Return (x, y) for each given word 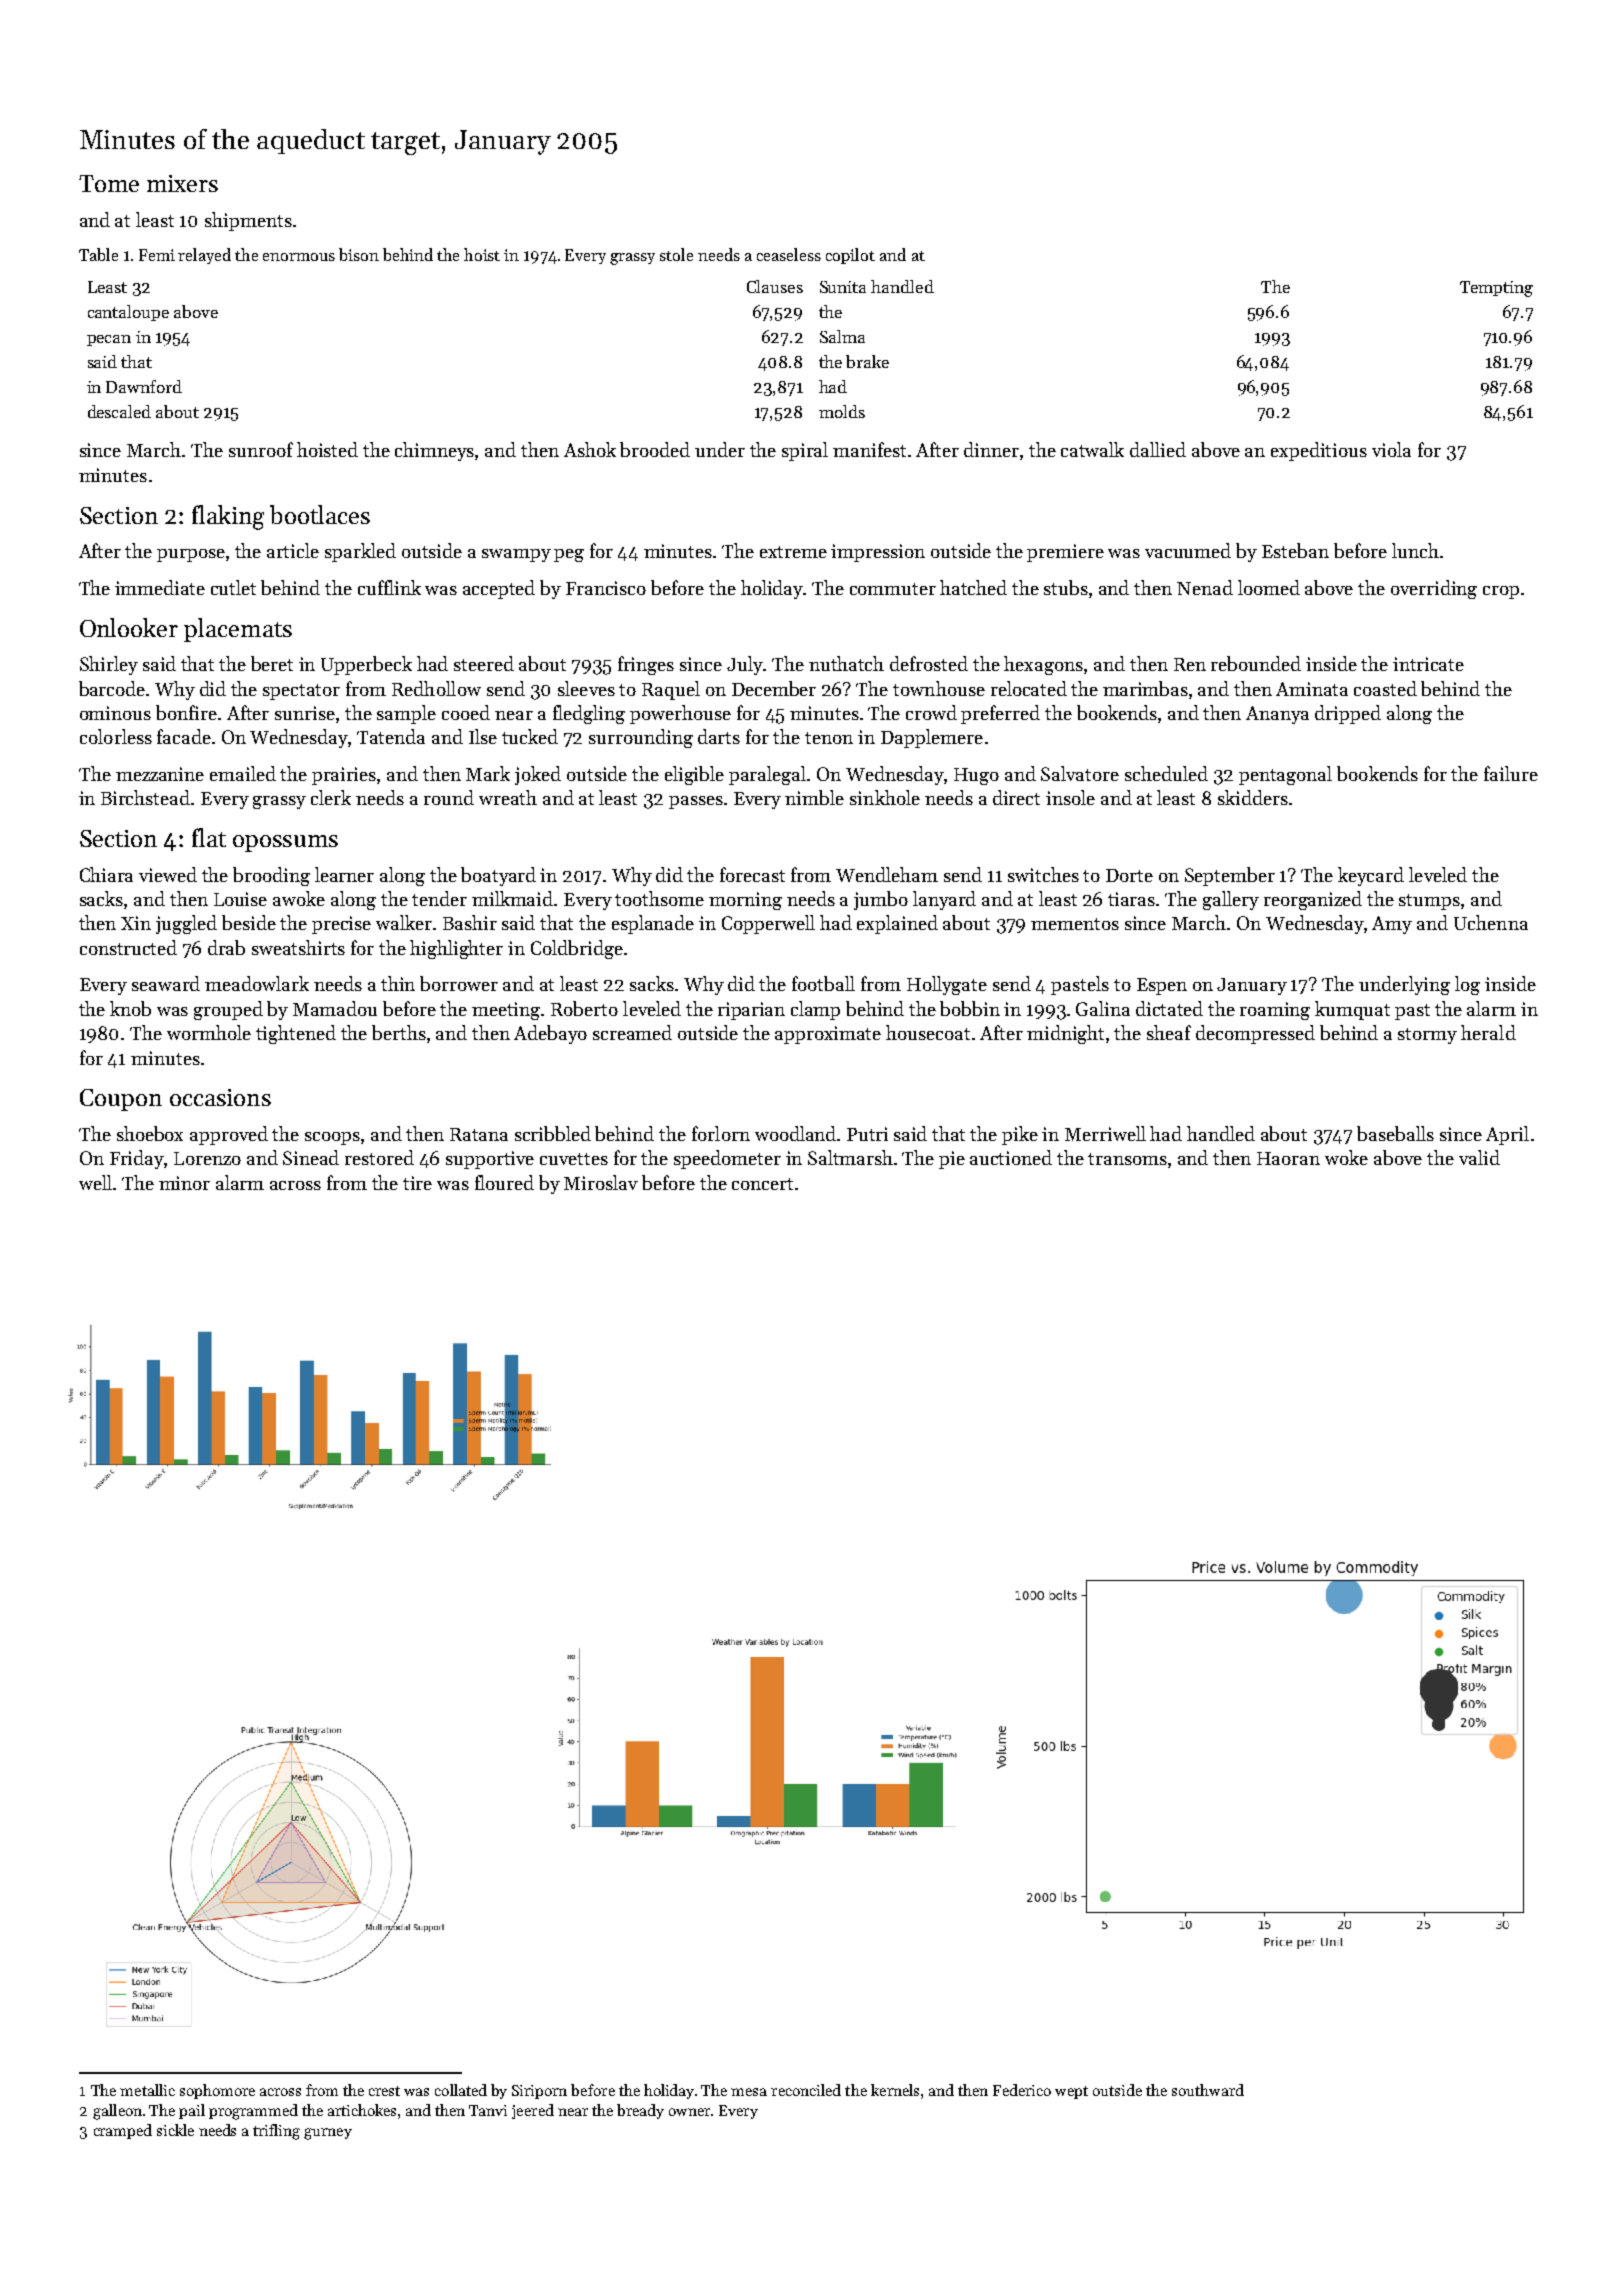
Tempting (1496, 289)
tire (417, 1183)
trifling (276, 2132)
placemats (238, 630)
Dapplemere (932, 738)
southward (1208, 2090)
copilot (850, 256)
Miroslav (601, 1182)
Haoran (1288, 1158)
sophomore (217, 2091)
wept (1071, 2092)
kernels (895, 2090)
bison (359, 254)
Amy (1392, 925)
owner (689, 2112)
